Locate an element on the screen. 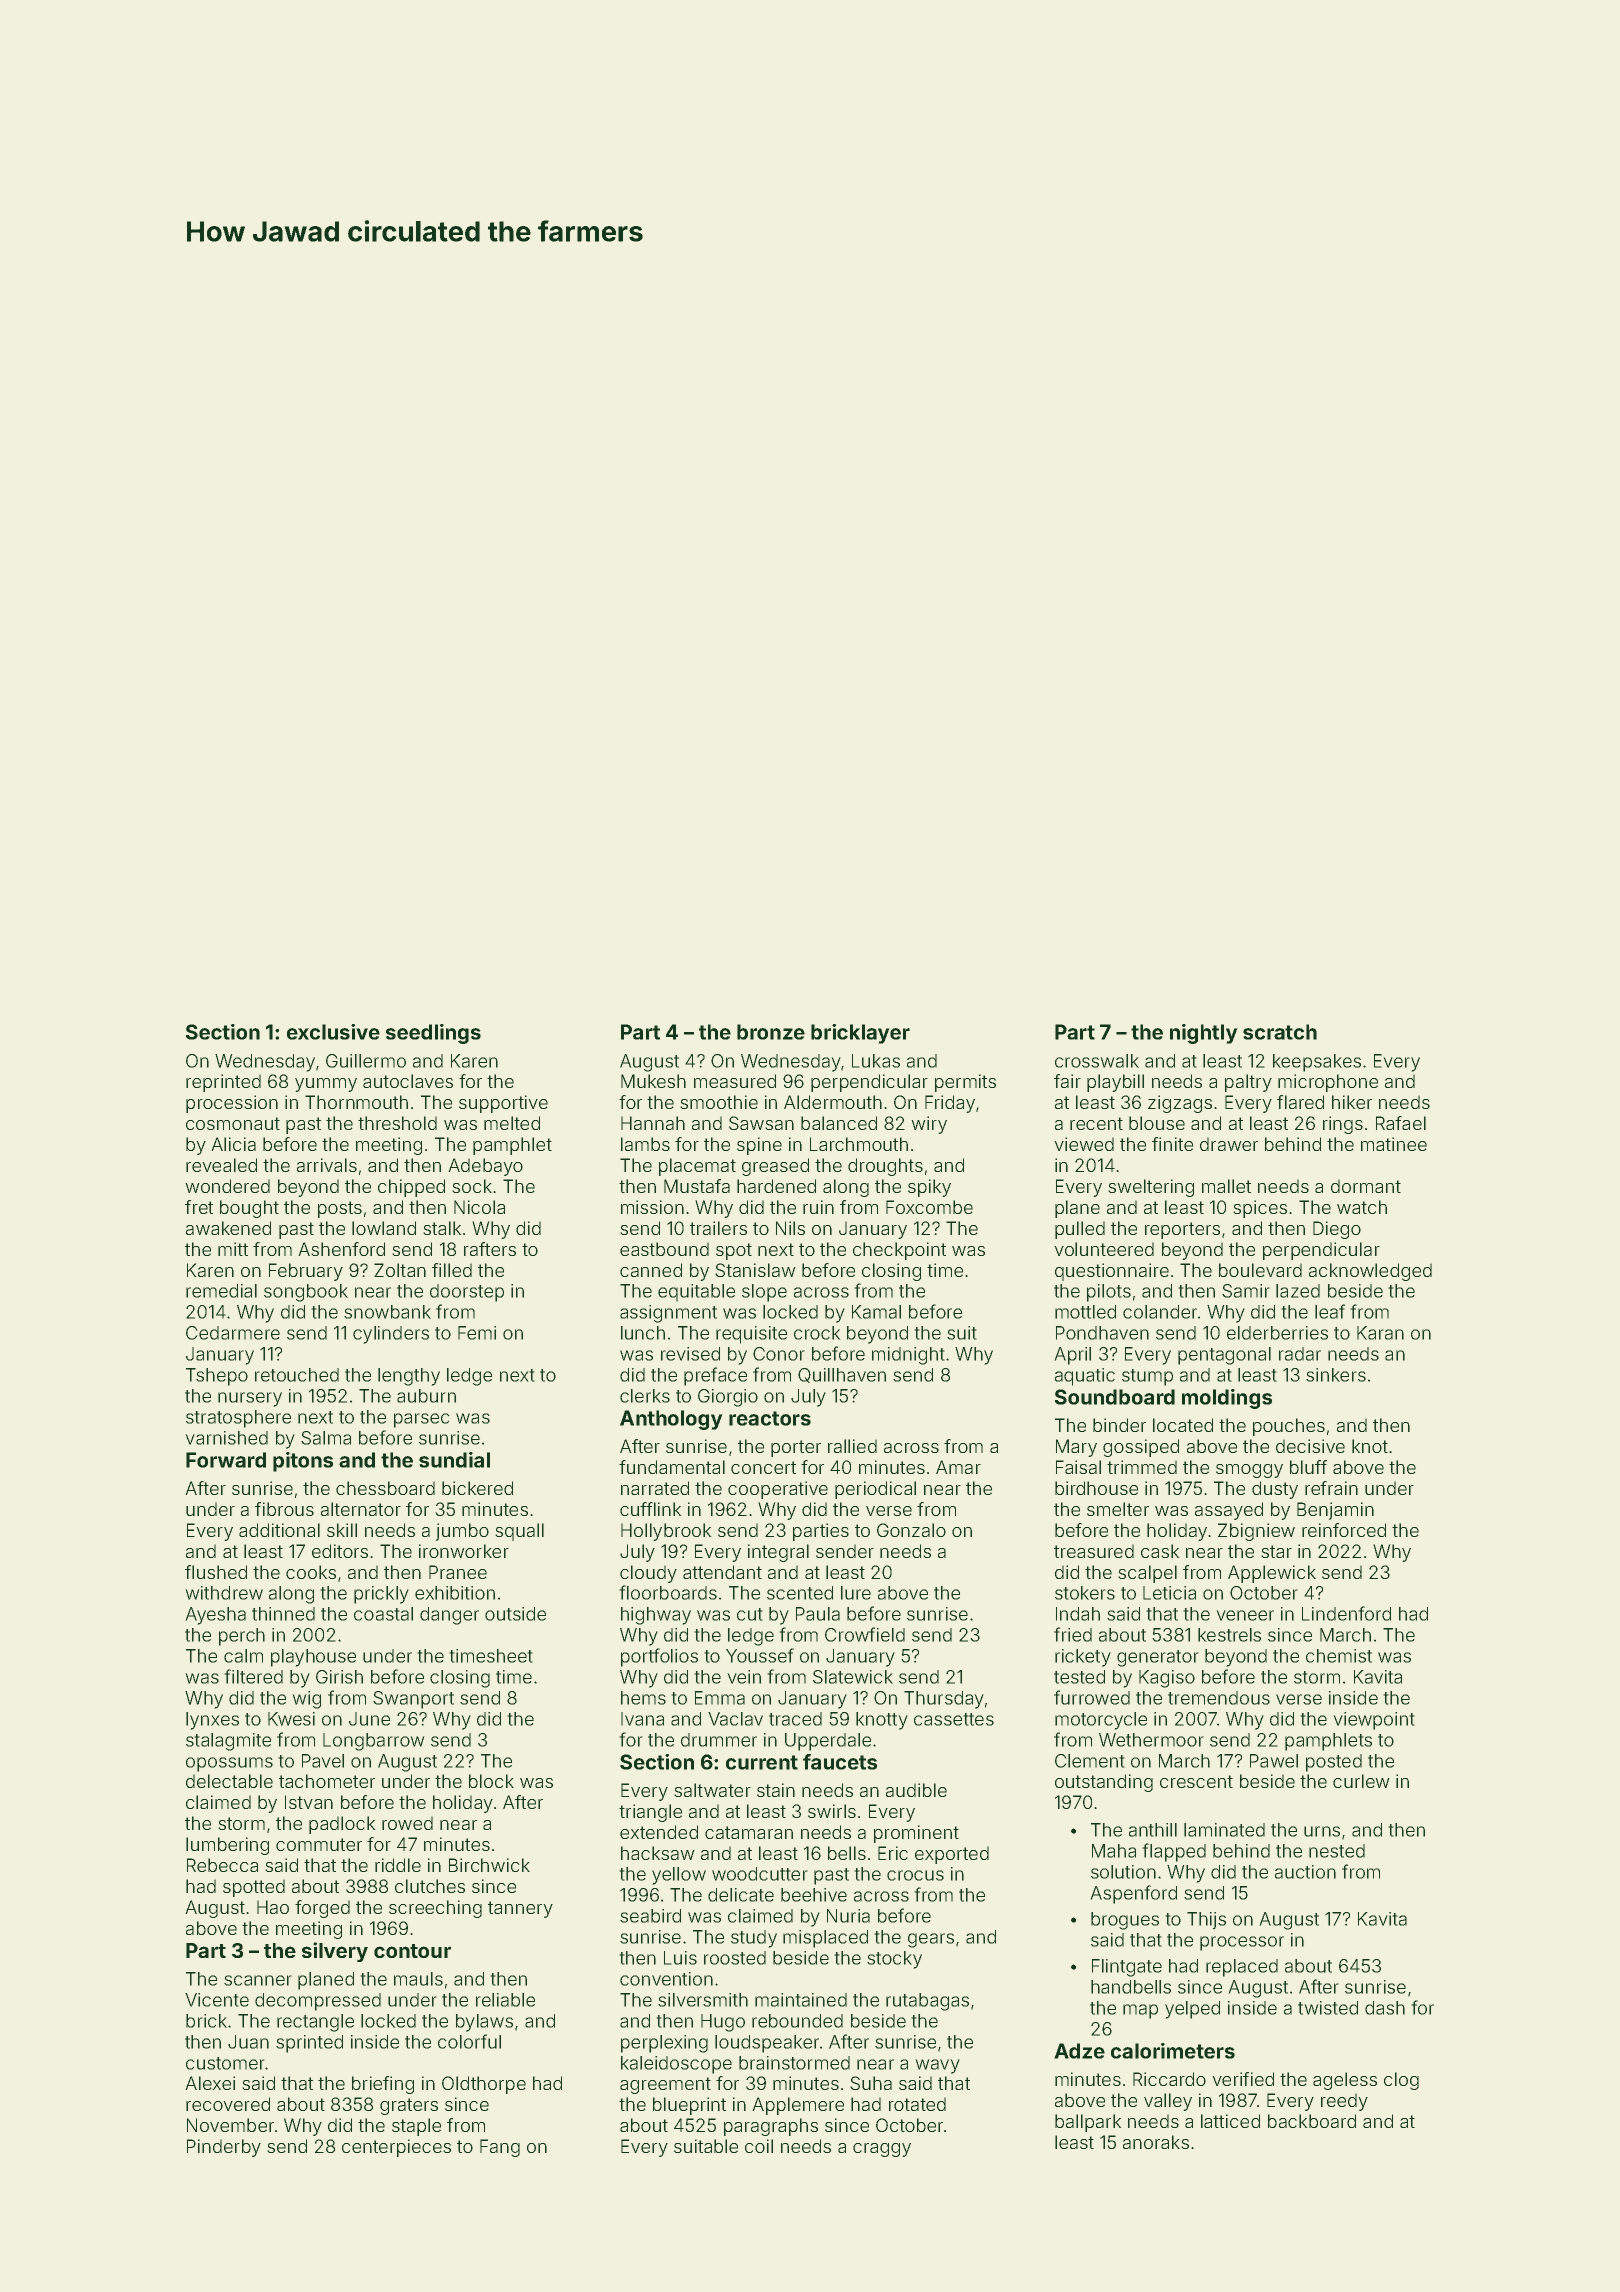 This screenshot has height=2292, width=1620. paragraphs is located at coordinates (771, 2127).
